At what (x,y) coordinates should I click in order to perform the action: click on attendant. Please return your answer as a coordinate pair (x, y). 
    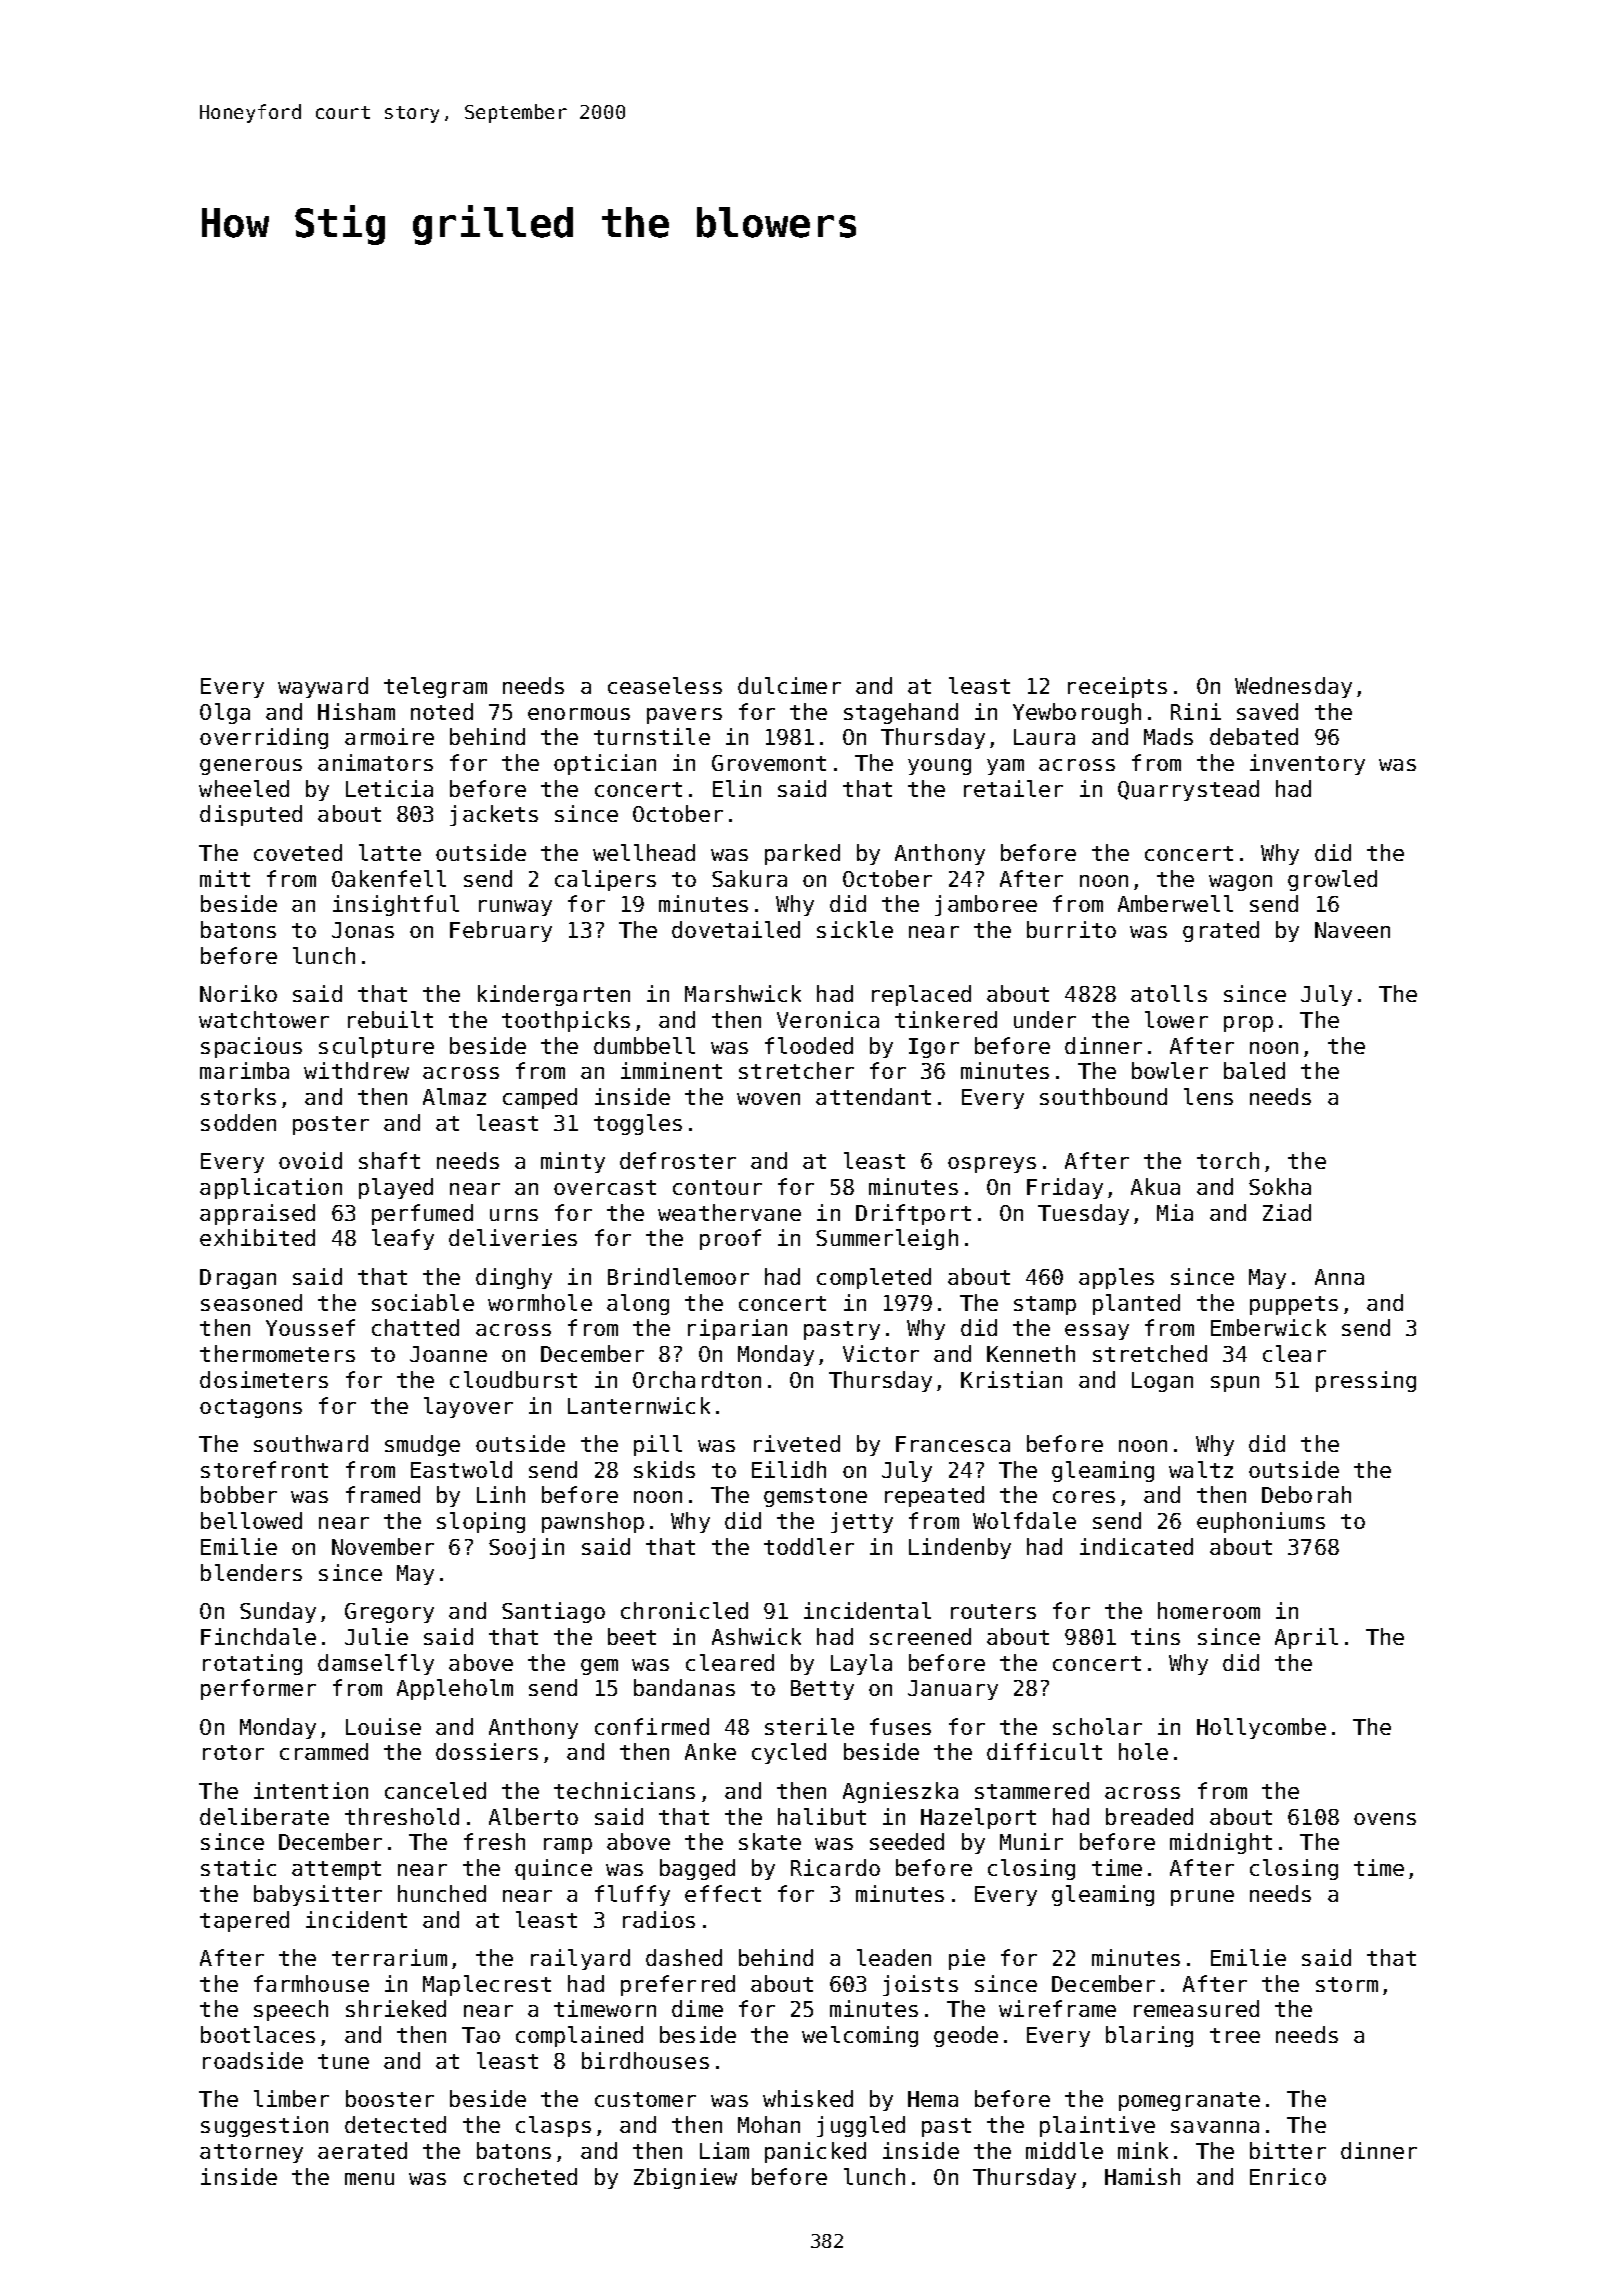
    Looking at the image, I should click on (873, 1096).
